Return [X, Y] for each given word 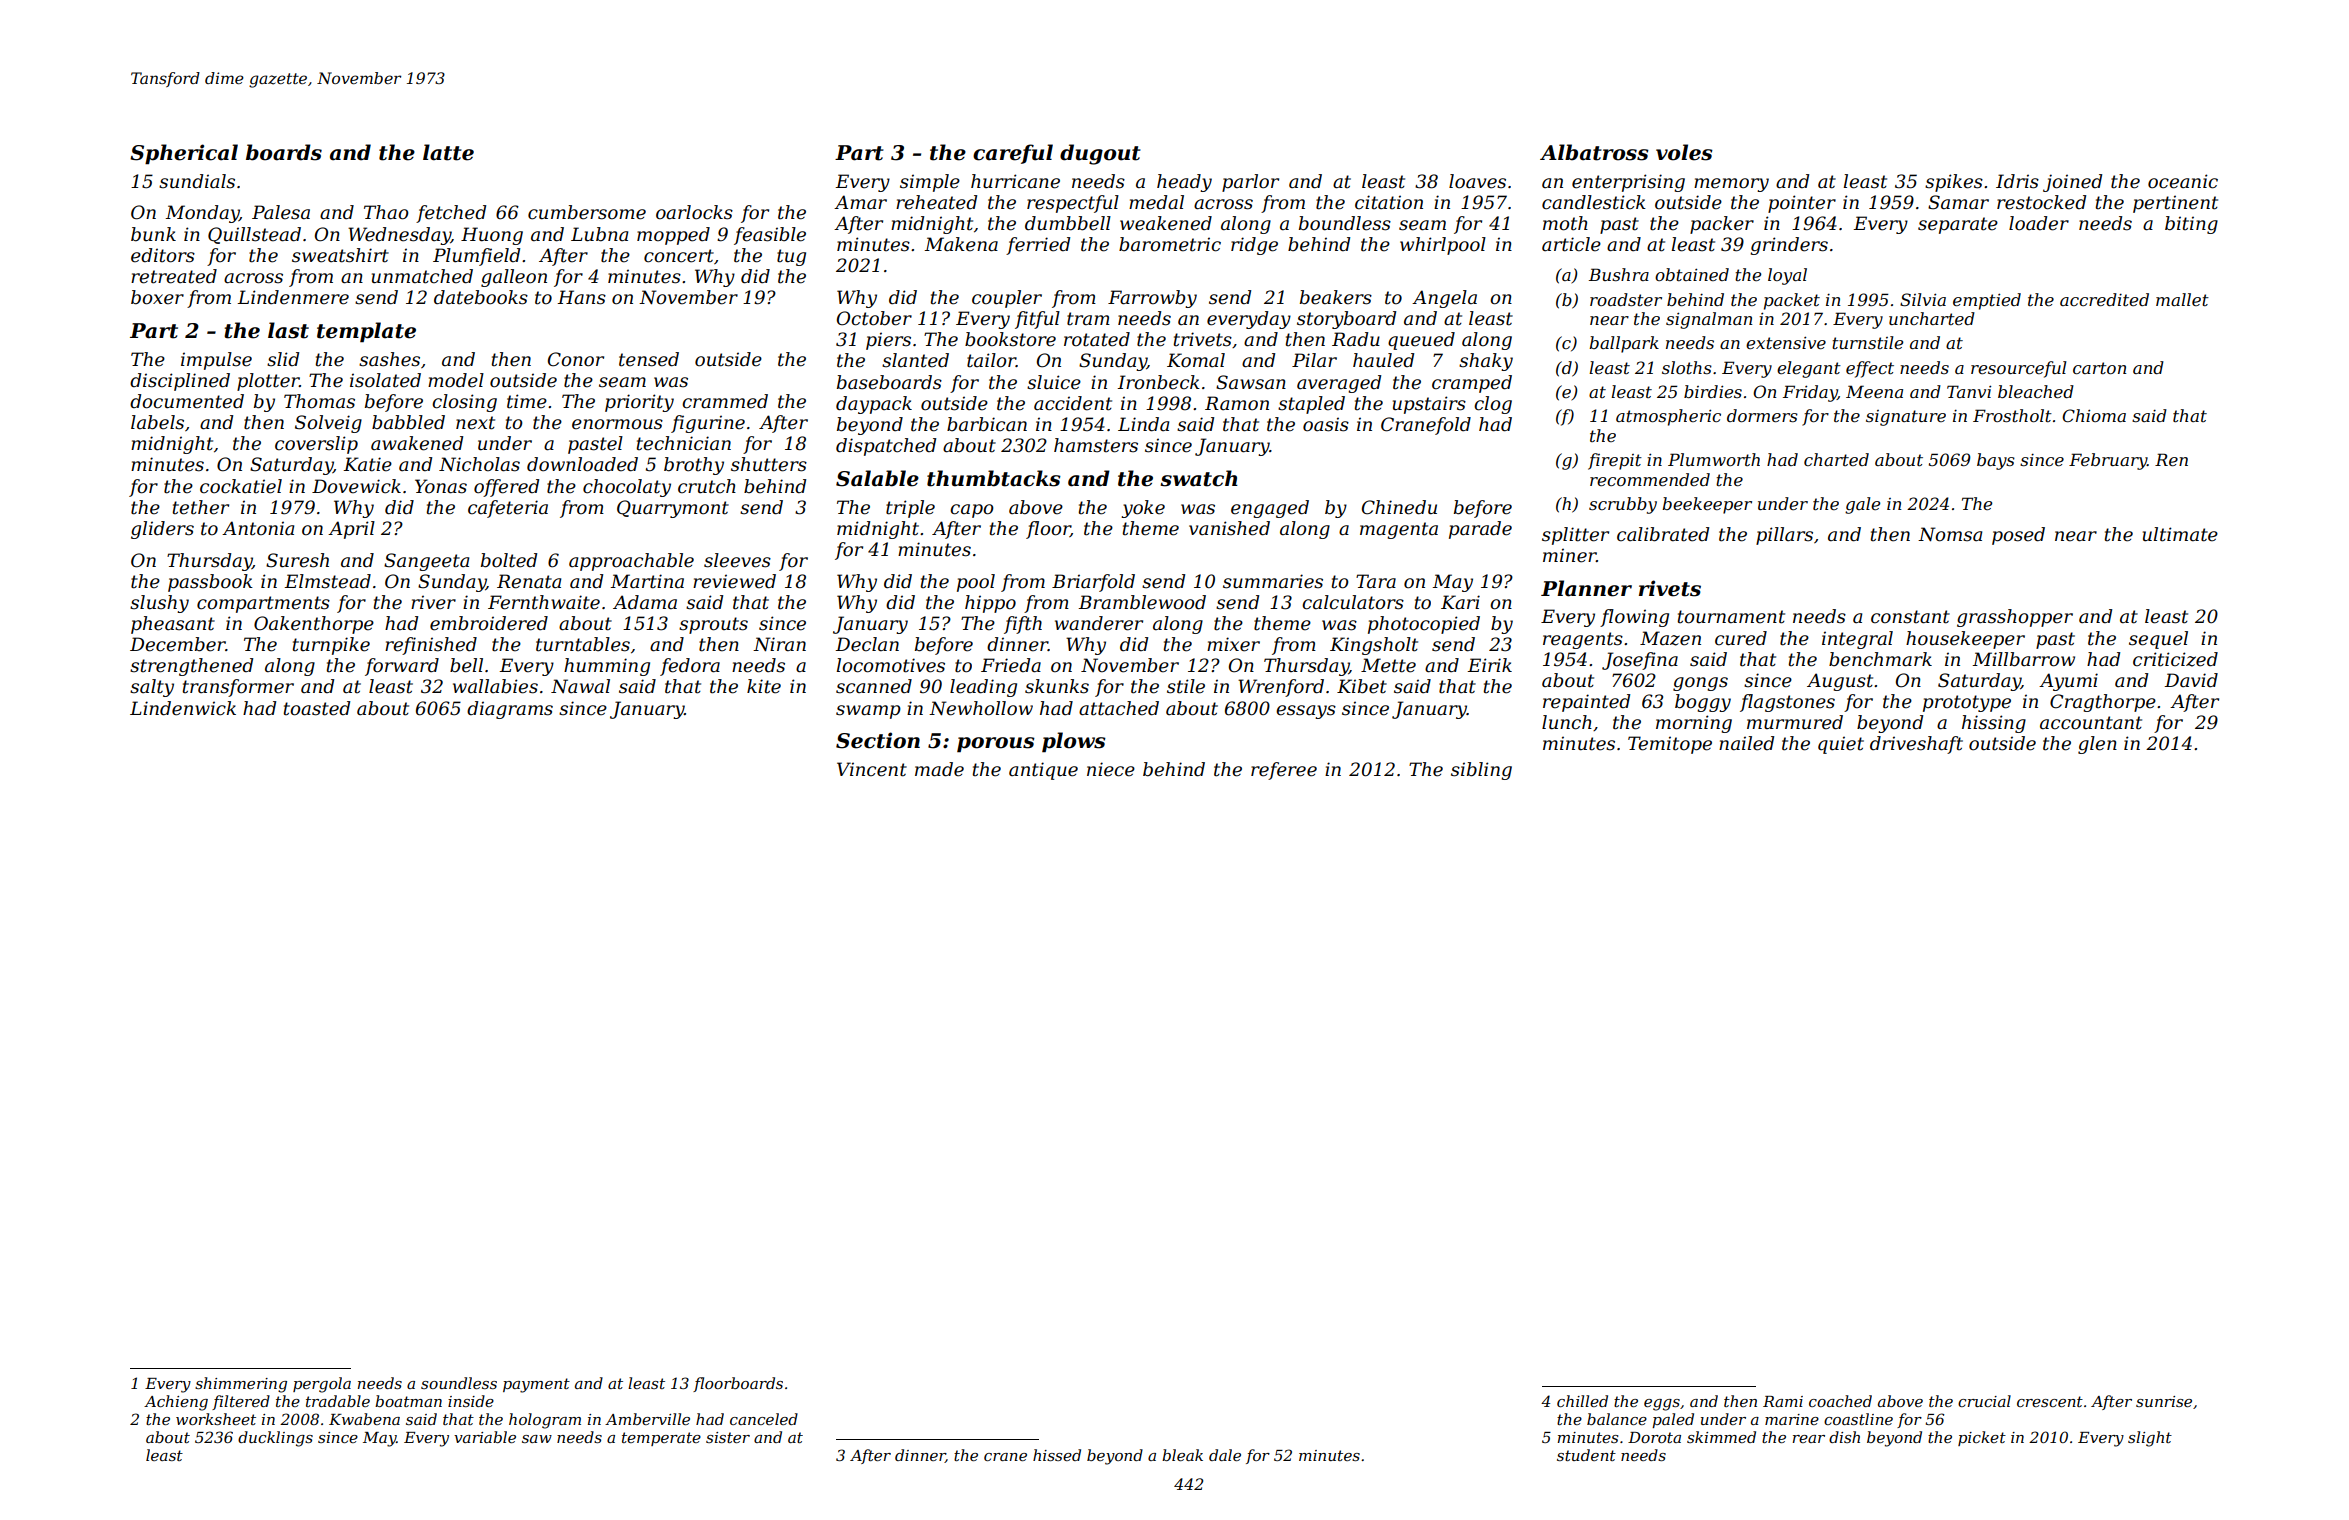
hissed [1057, 1455]
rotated [1097, 339]
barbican [987, 424]
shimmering [241, 1385]
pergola [322, 1385]
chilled [1582, 1401]
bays [1996, 461]
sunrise [2164, 1401]
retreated [174, 276]
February [2108, 461]
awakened [417, 443]
